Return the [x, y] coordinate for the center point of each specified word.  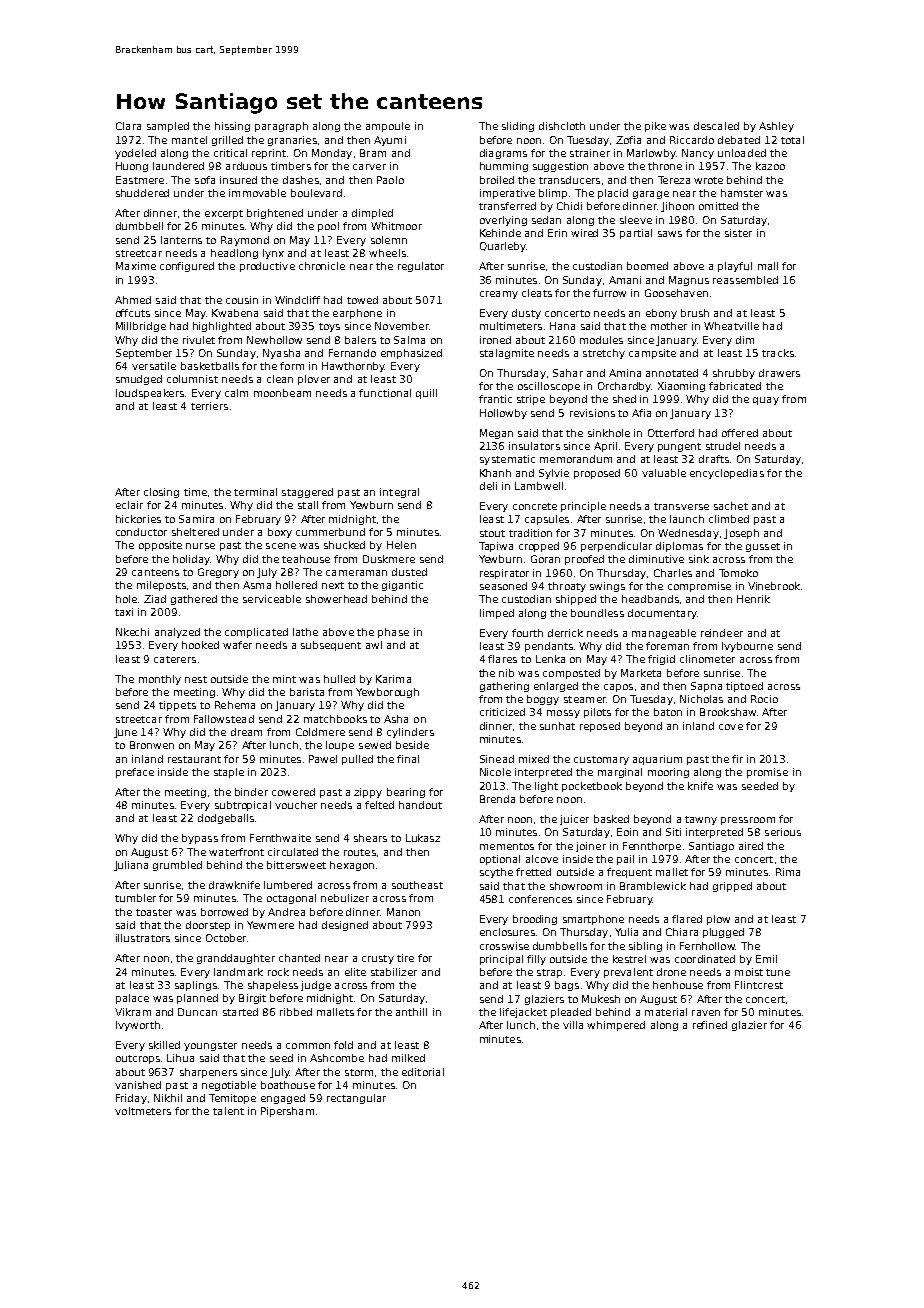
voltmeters [143, 1111]
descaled [716, 126]
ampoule [388, 127]
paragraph [281, 127]
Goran [545, 559]
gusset [763, 547]
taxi [124, 612]
